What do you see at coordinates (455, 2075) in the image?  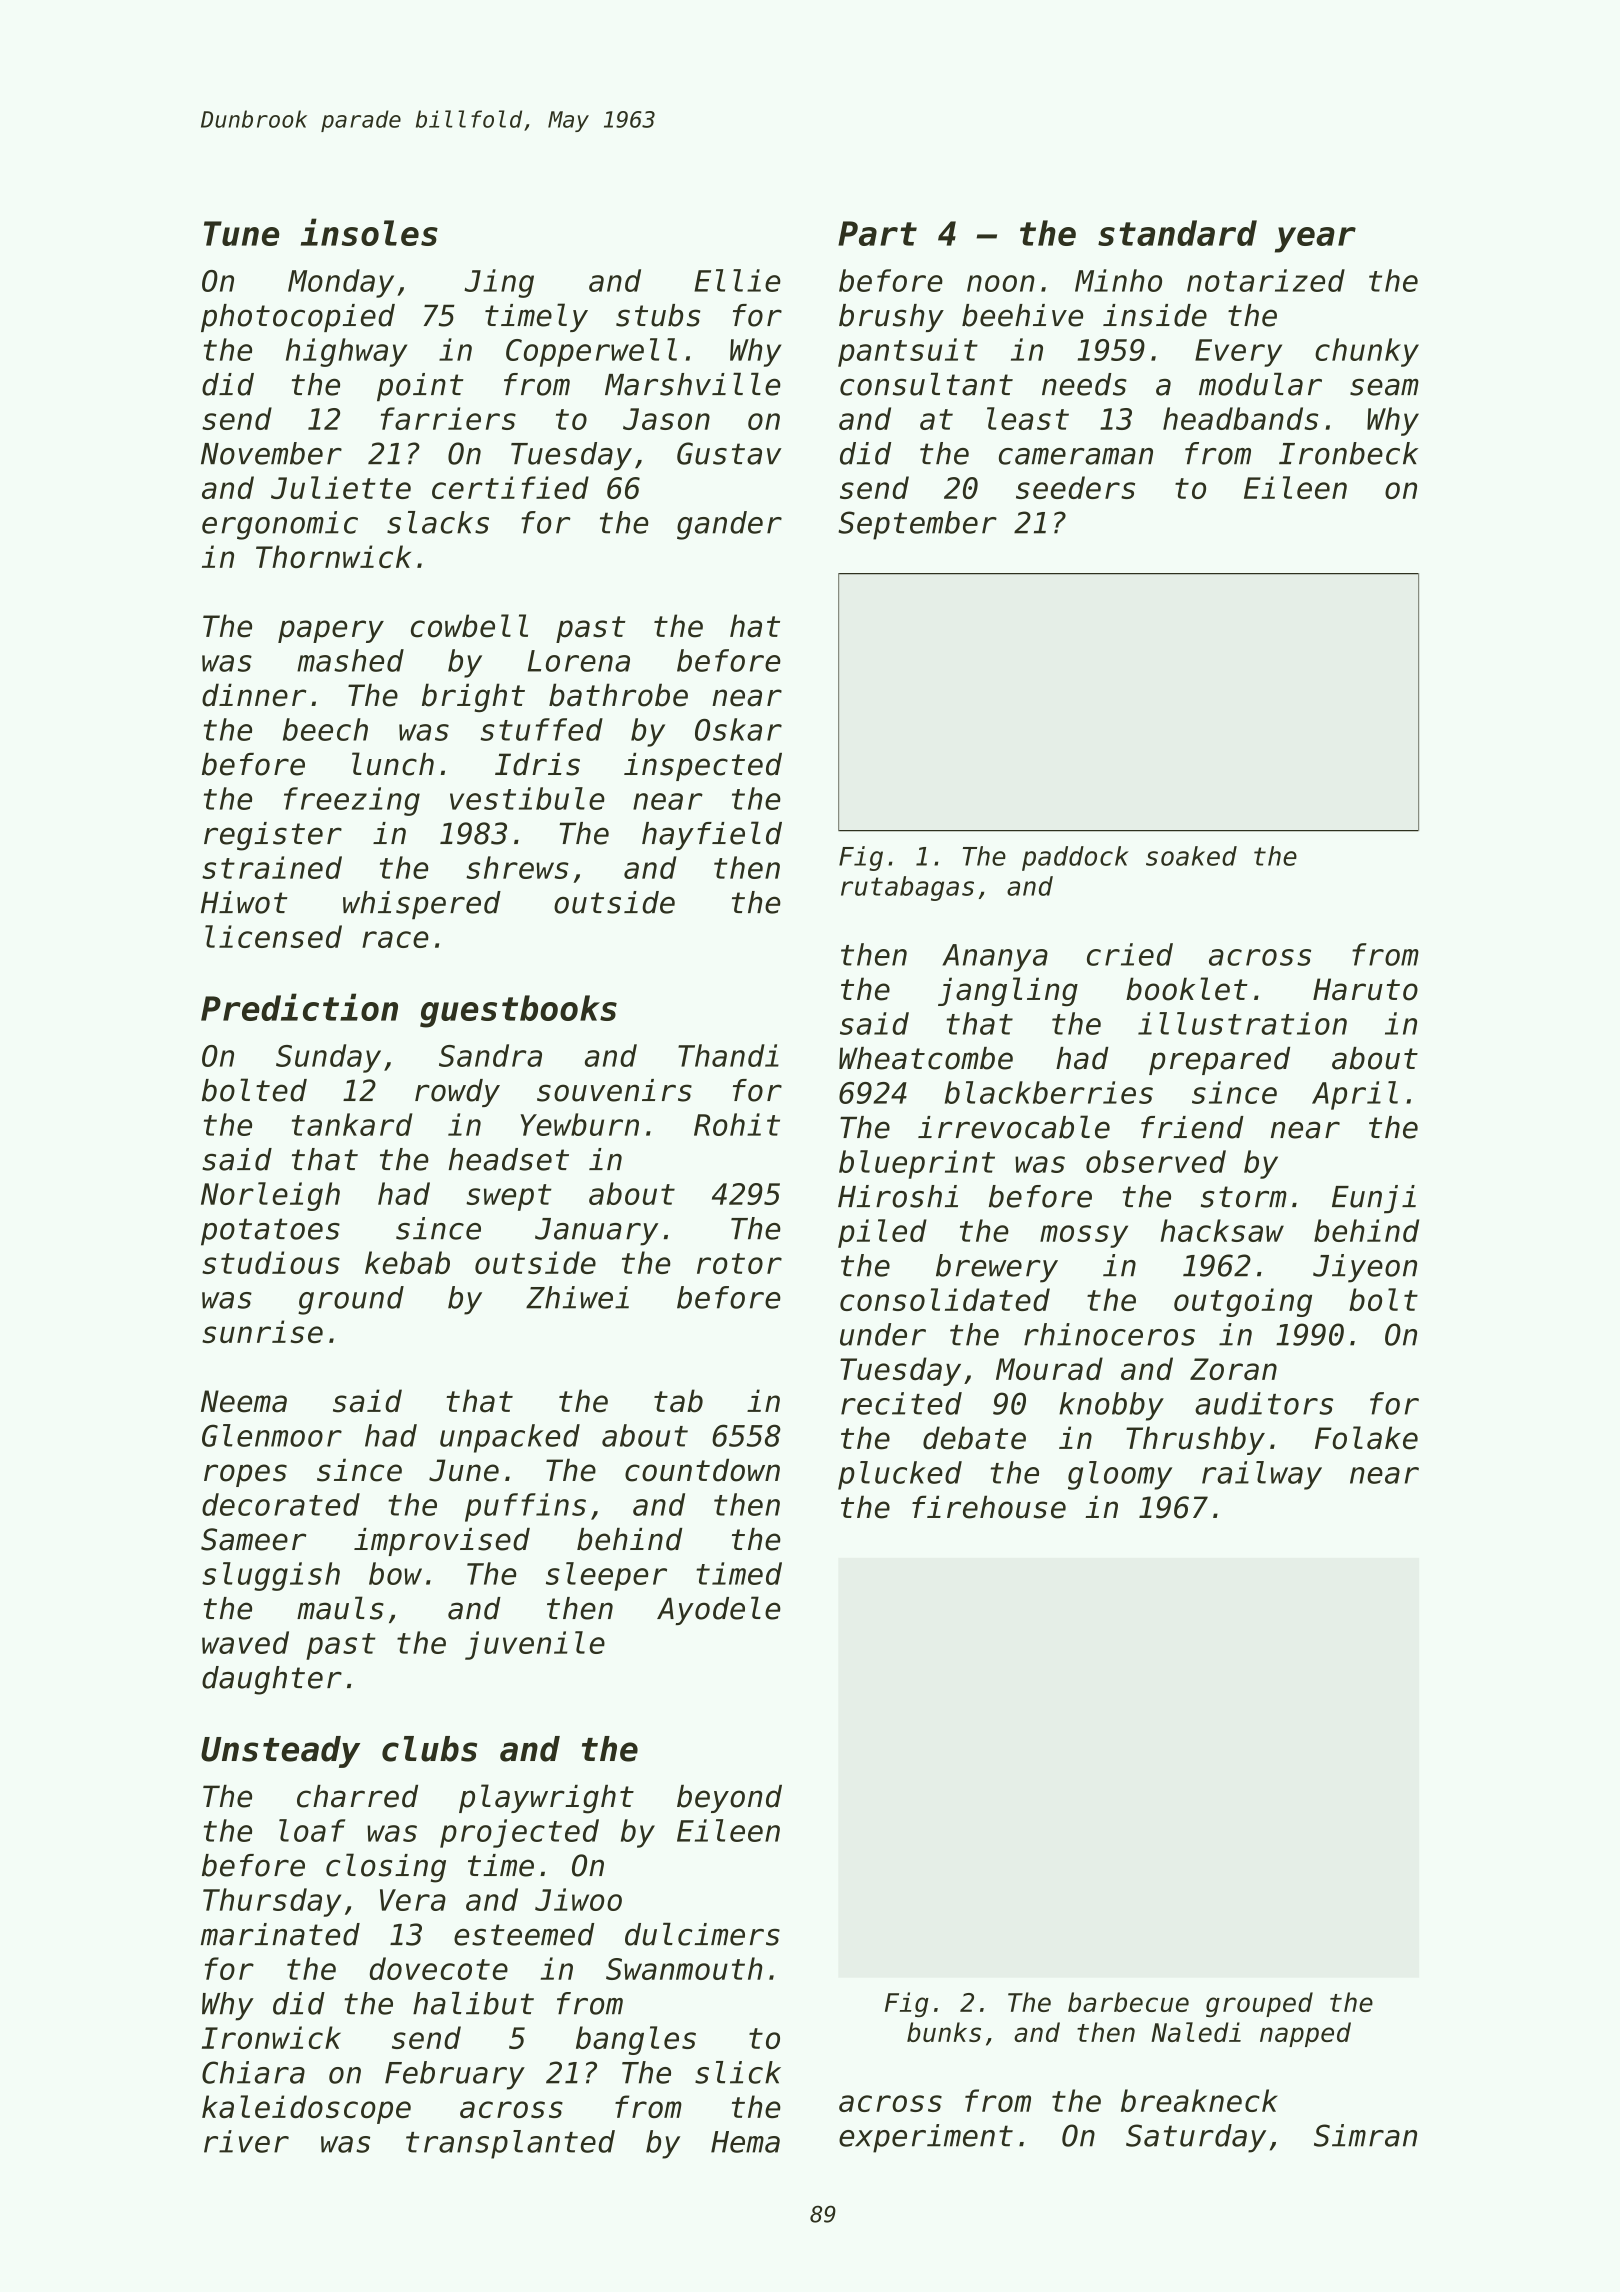 I see `February` at bounding box center [455, 2075].
